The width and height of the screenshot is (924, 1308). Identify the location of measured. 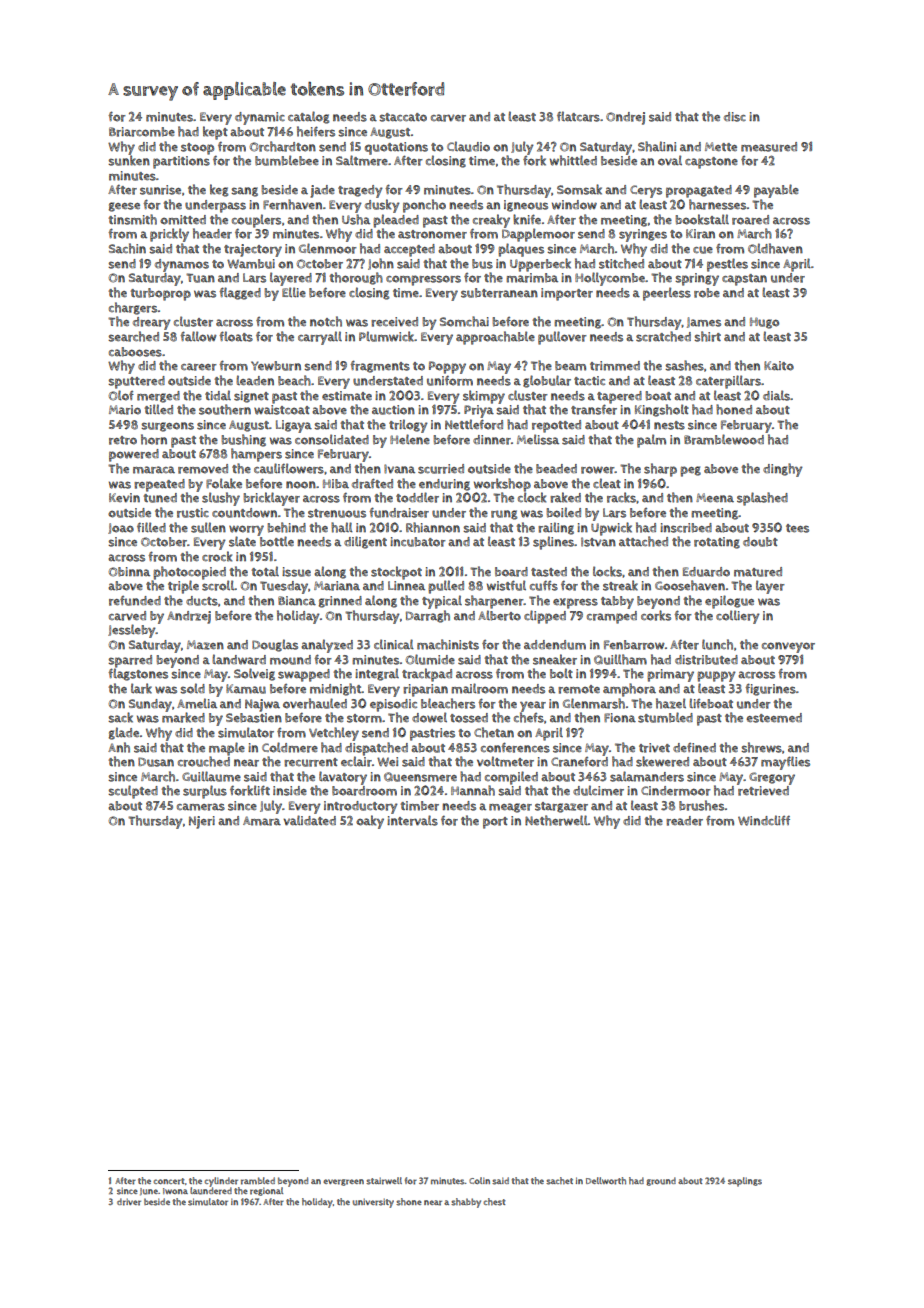
(769, 147).
